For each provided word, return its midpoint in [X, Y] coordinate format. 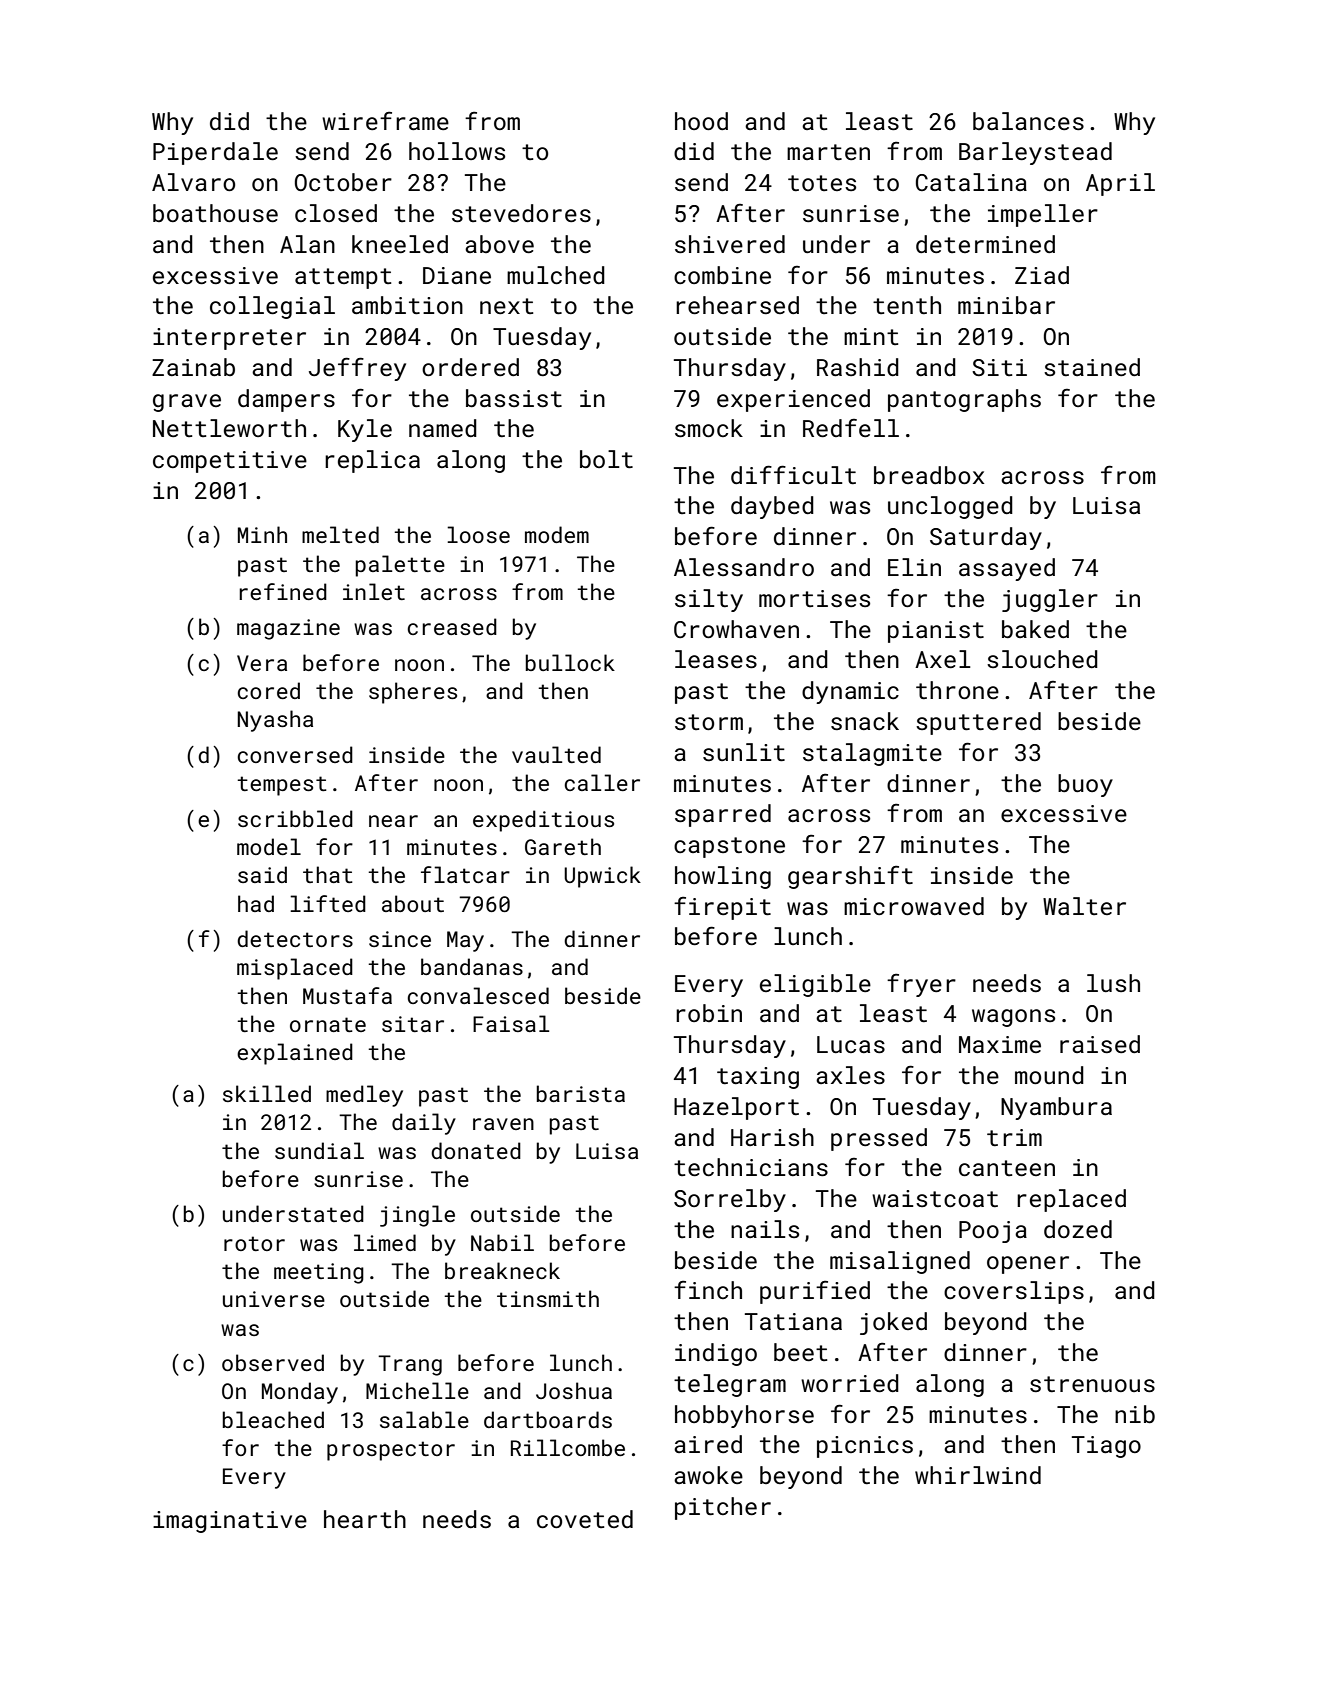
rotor [254, 1243]
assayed [1007, 569]
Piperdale [215, 153]
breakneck [502, 1270]
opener [1028, 1265]
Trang [410, 1365]
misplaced [295, 969]
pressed [879, 1139]
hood [701, 121]
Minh [262, 534]
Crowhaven [736, 629]
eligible [815, 985]
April [1120, 184]
